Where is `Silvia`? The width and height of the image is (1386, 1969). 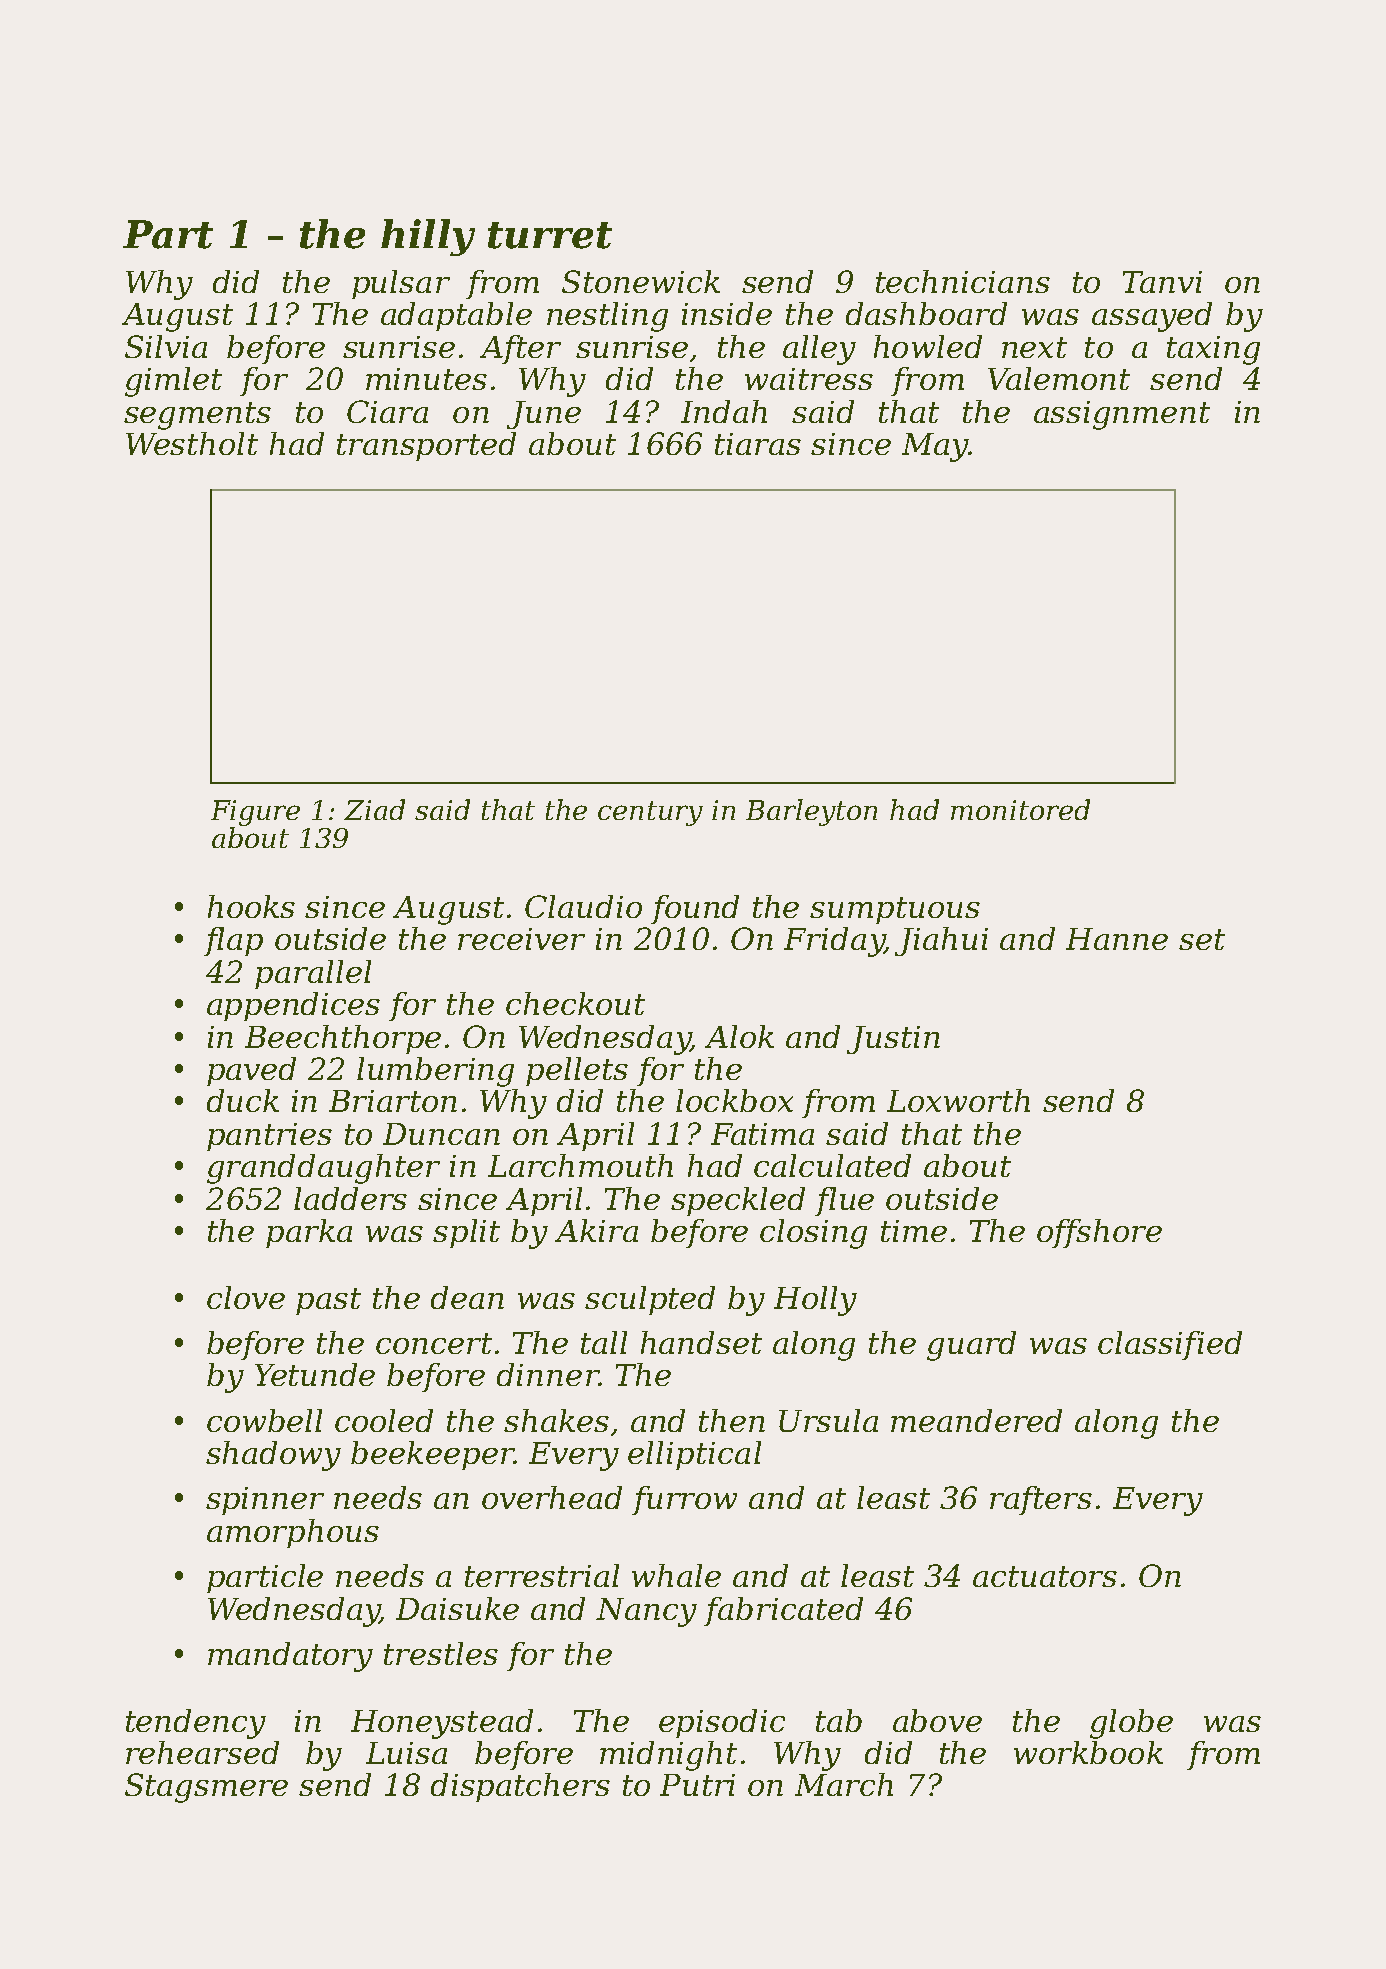
Silvia is located at coordinates (166, 346).
